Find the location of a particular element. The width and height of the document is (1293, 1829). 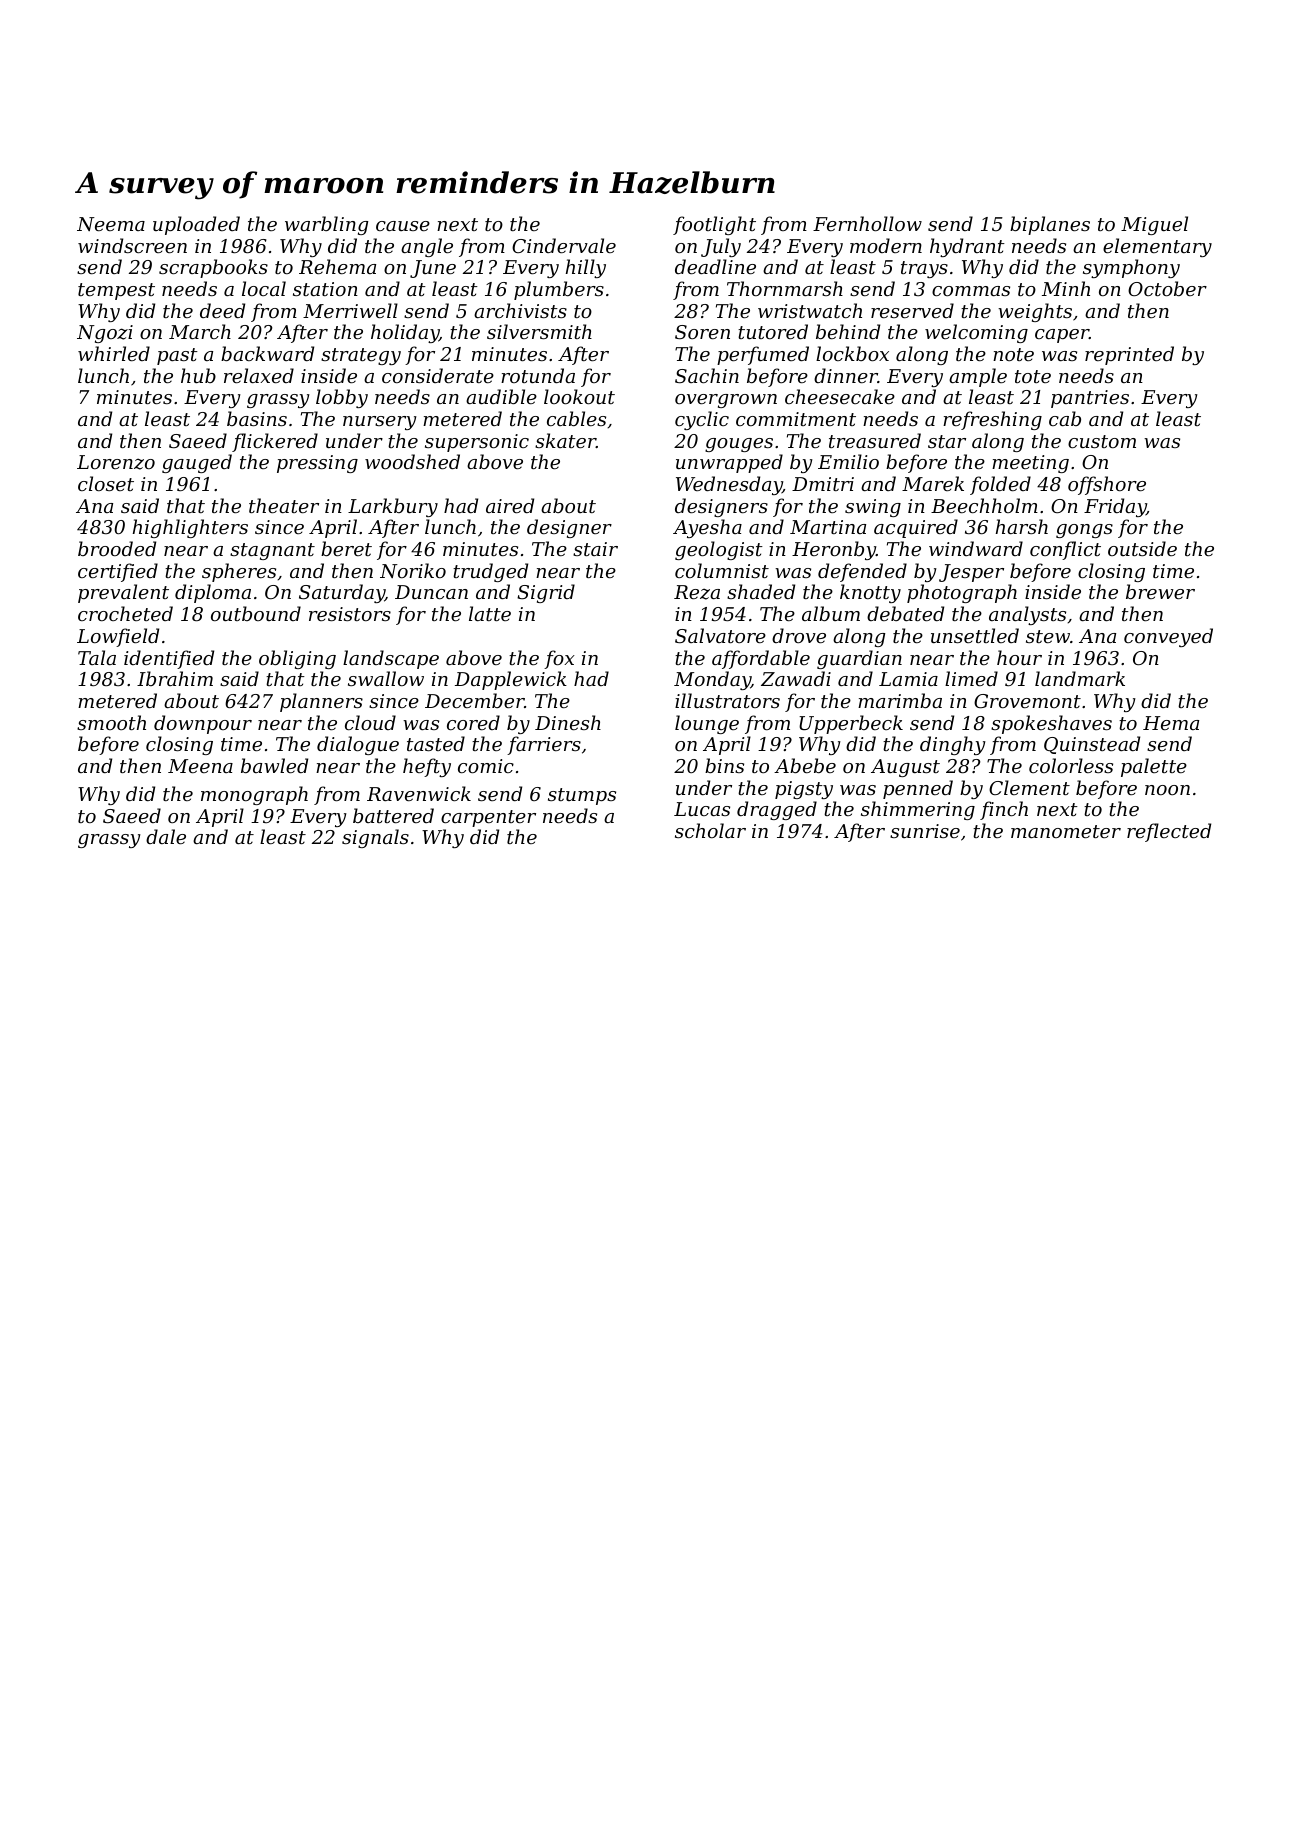

warbling is located at coordinates (326, 225).
